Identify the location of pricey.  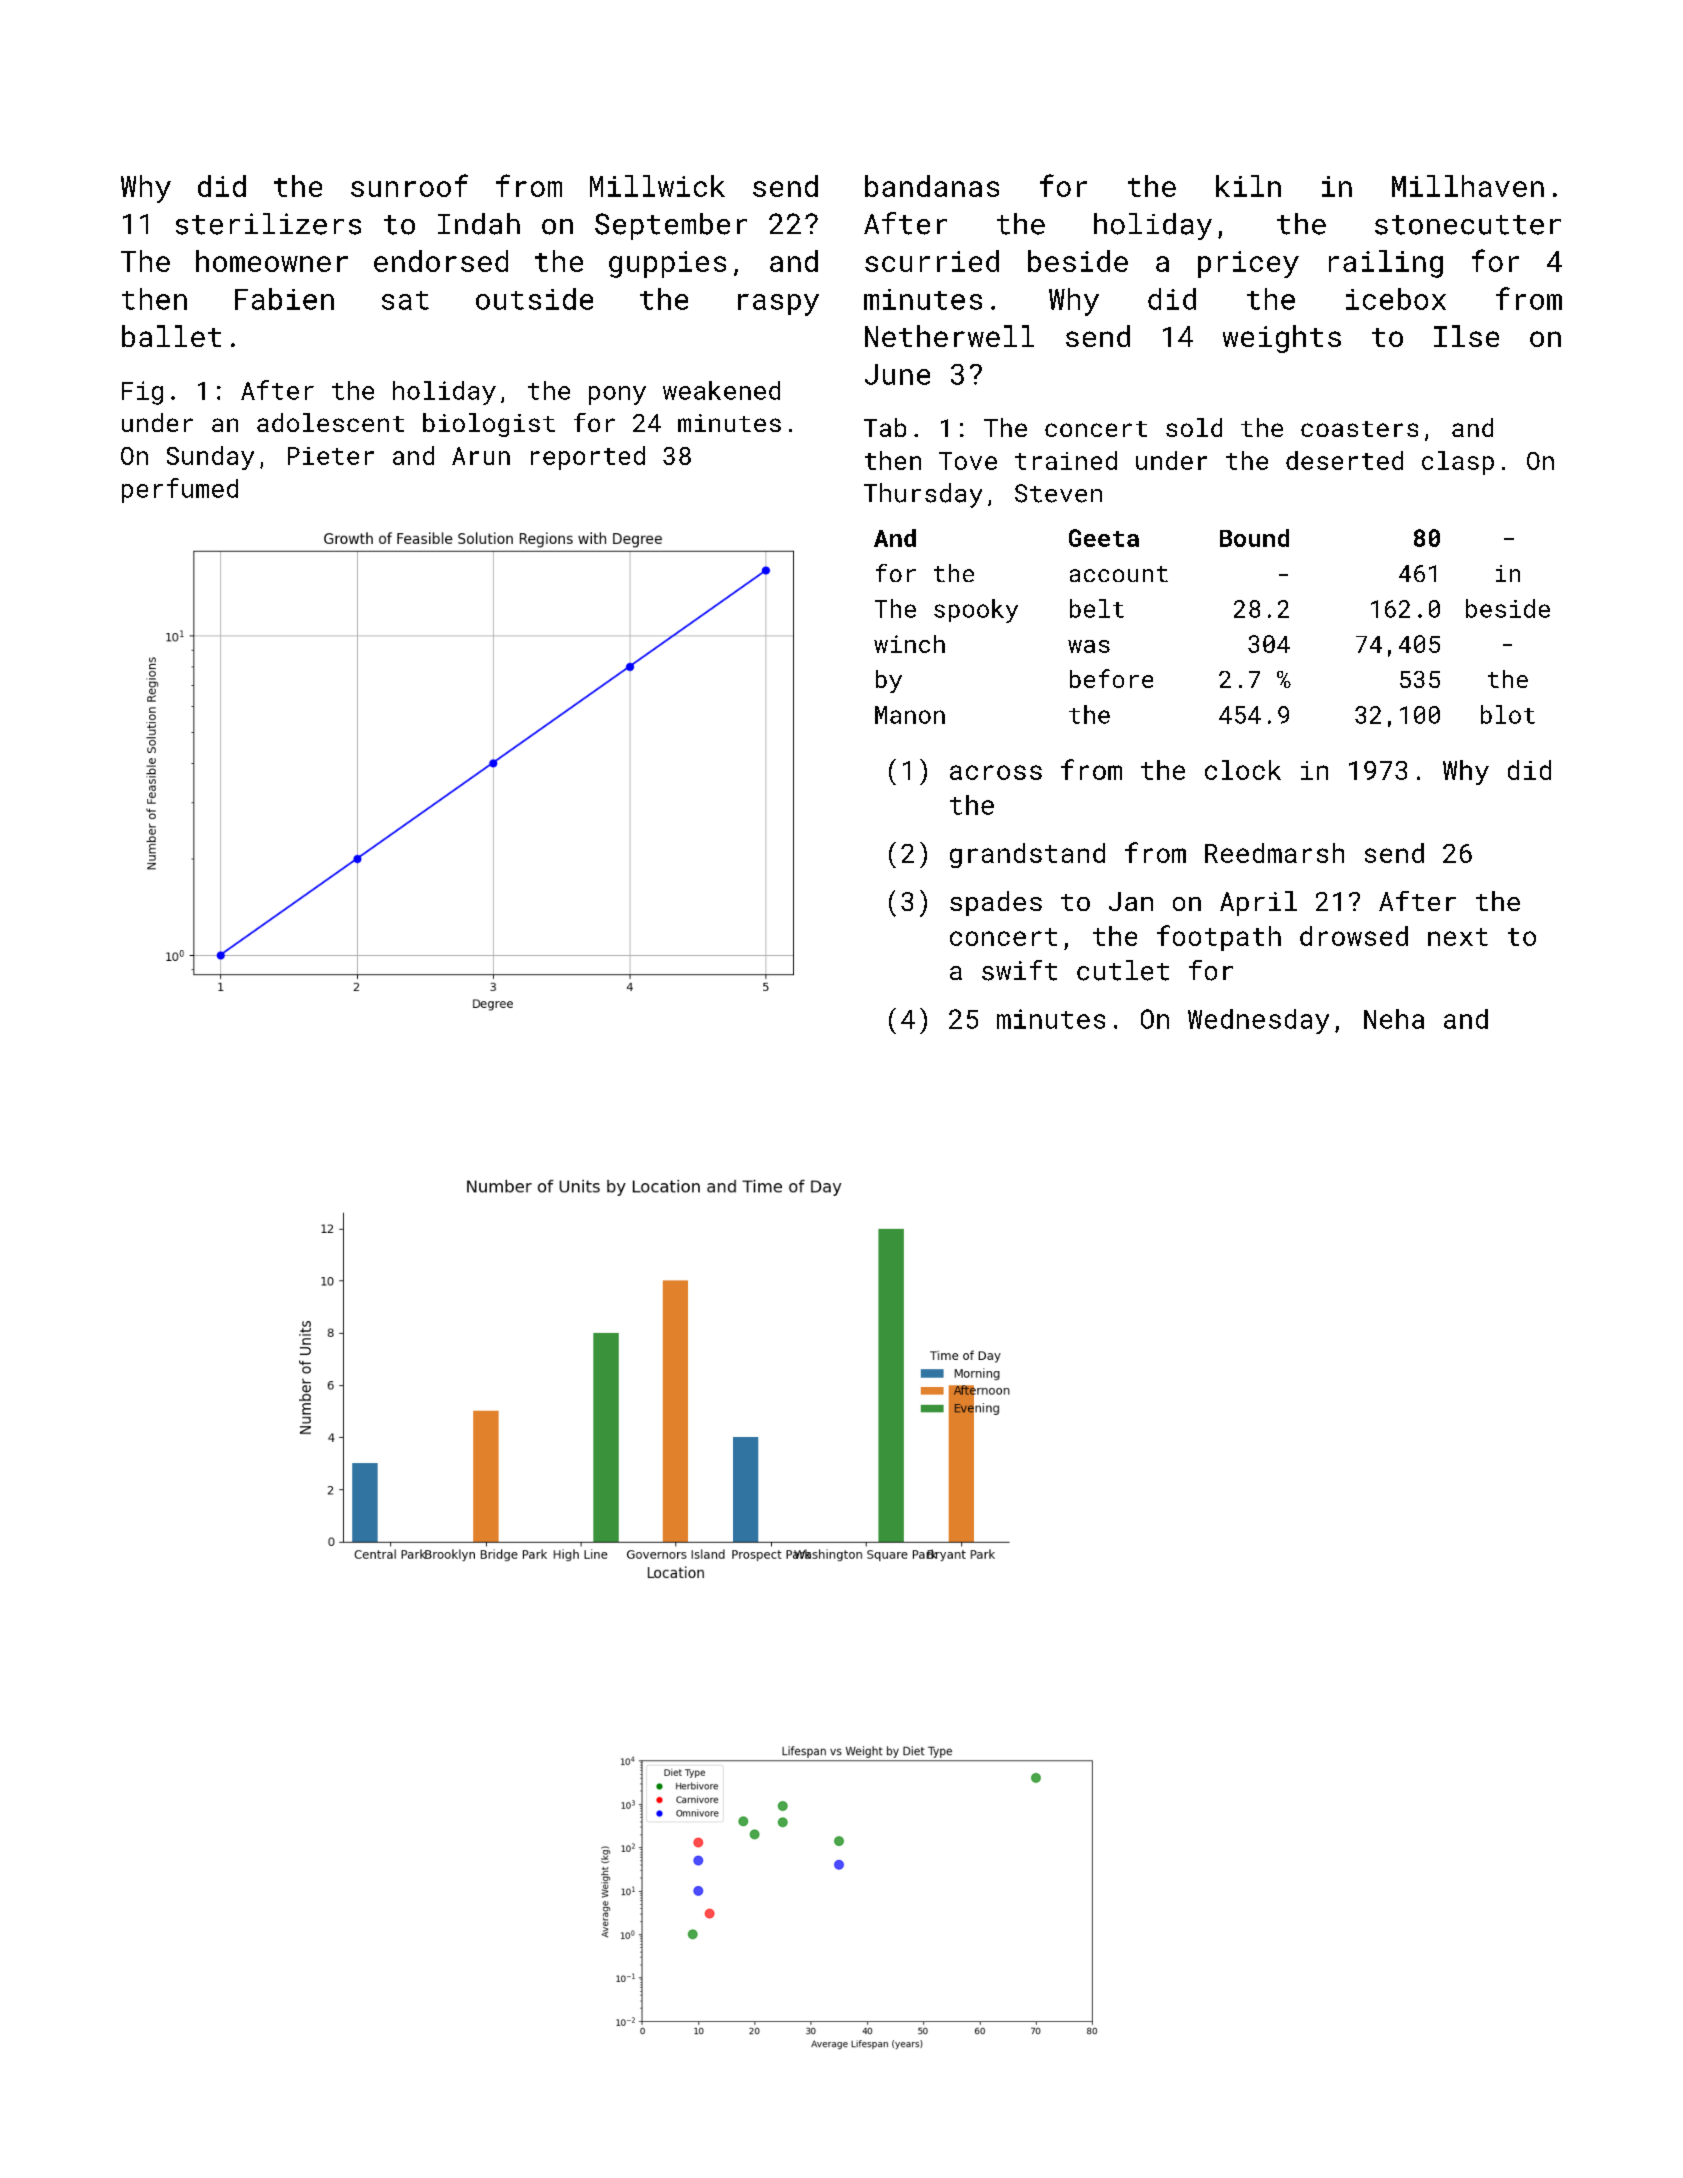
(1248, 264).
